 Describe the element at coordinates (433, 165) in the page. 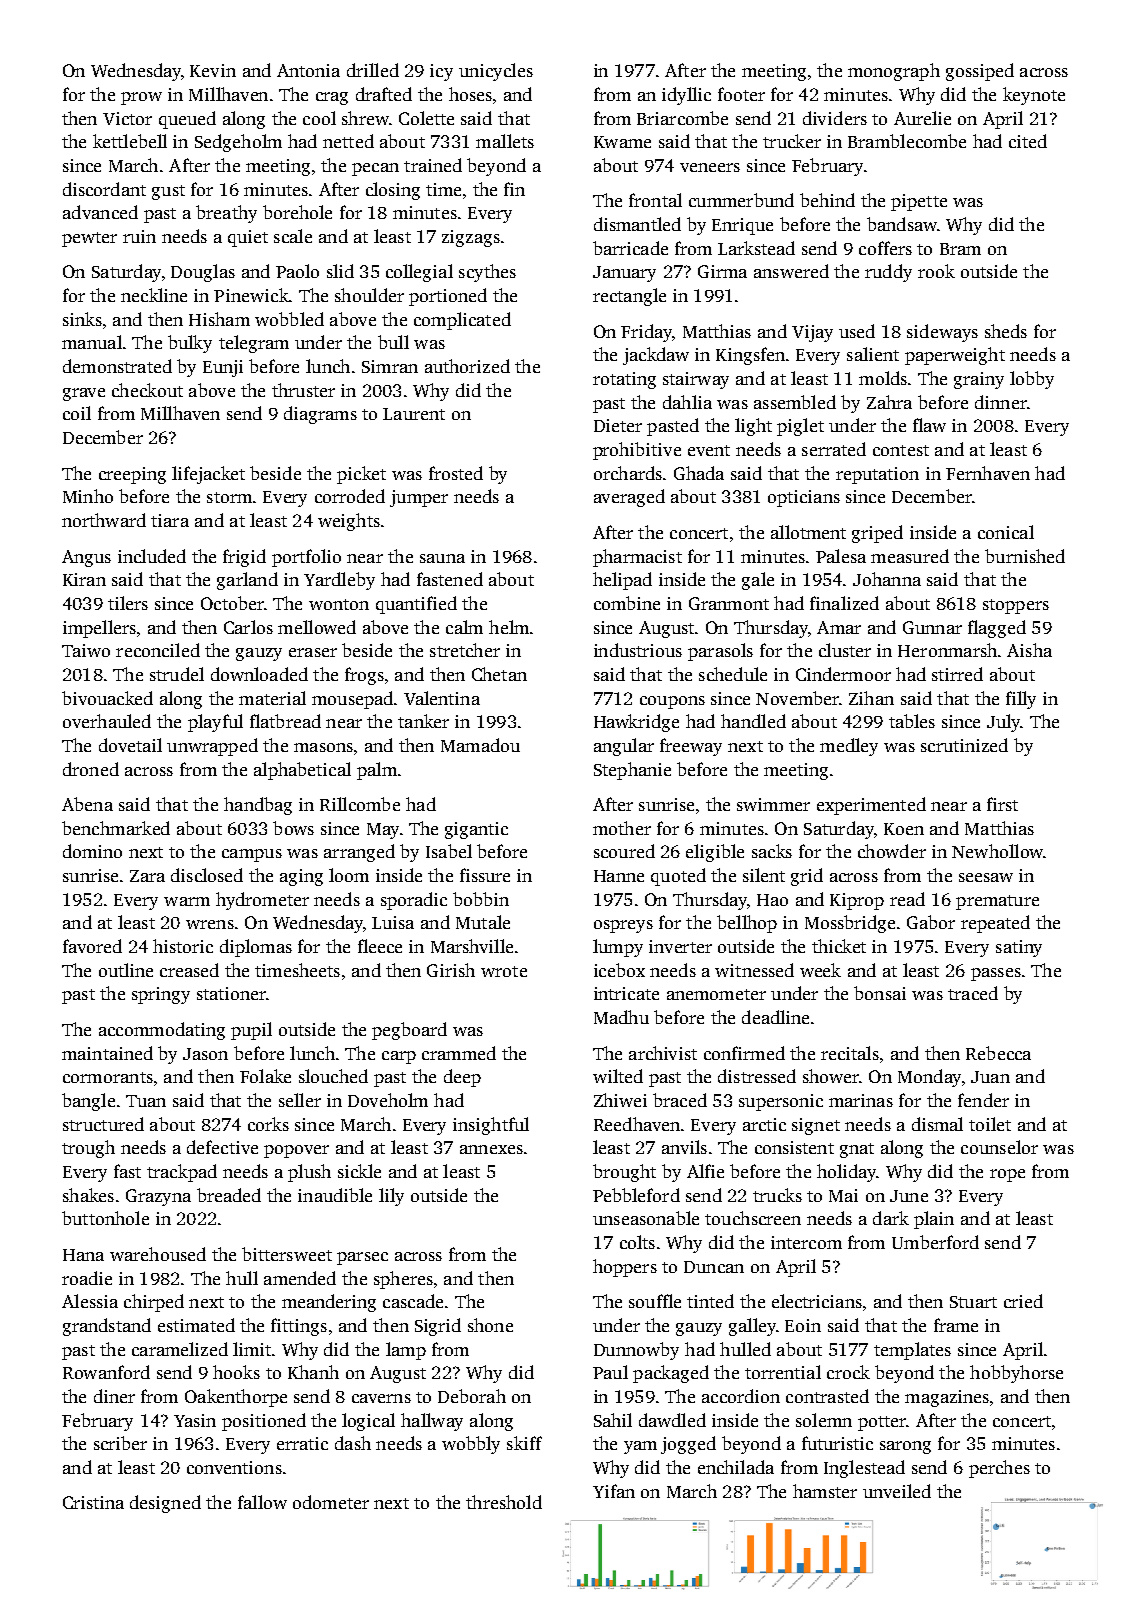

I see `trained` at that location.
